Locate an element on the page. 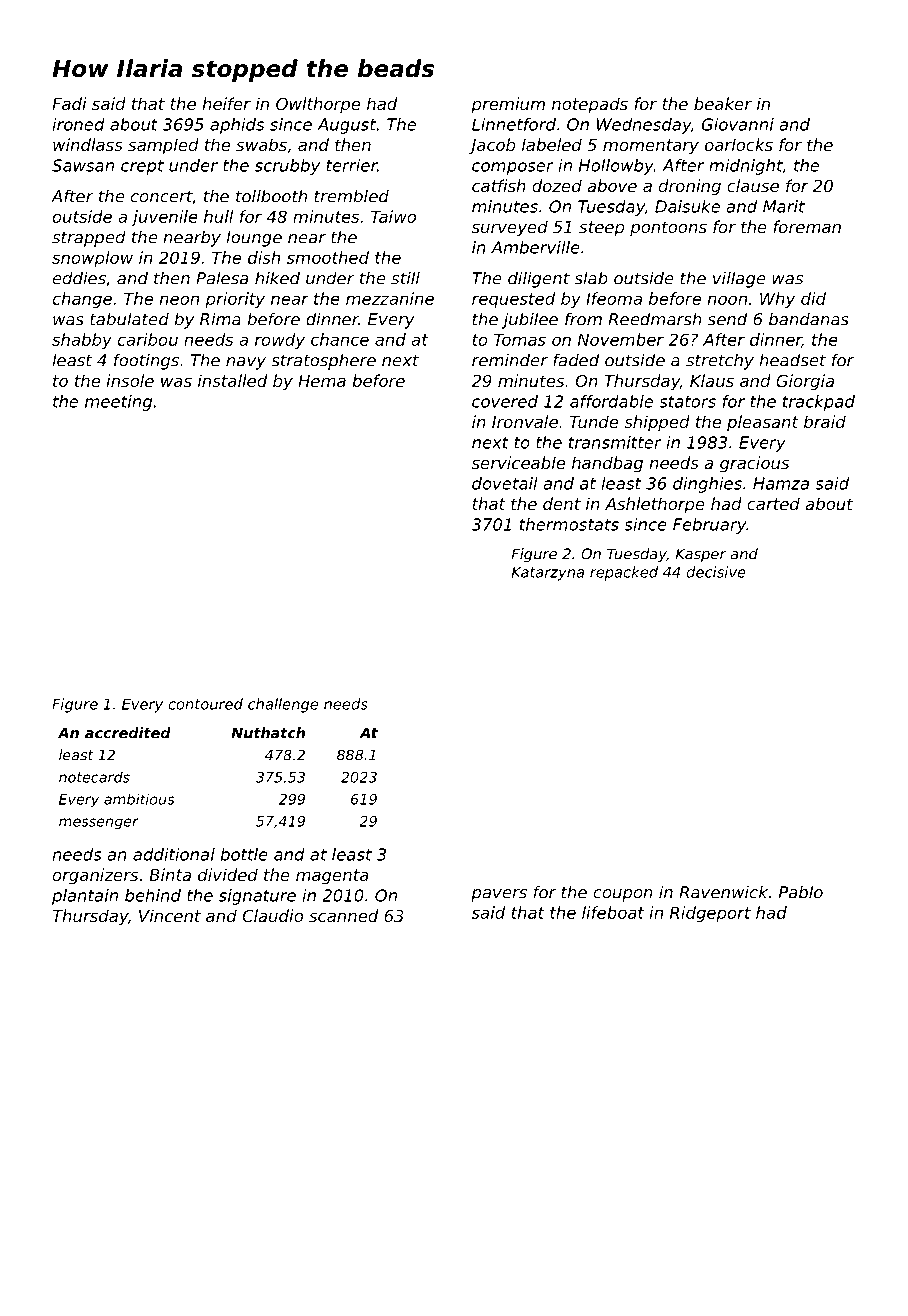 This page has width=908, height=1316. Ridgeport is located at coordinates (710, 914).
